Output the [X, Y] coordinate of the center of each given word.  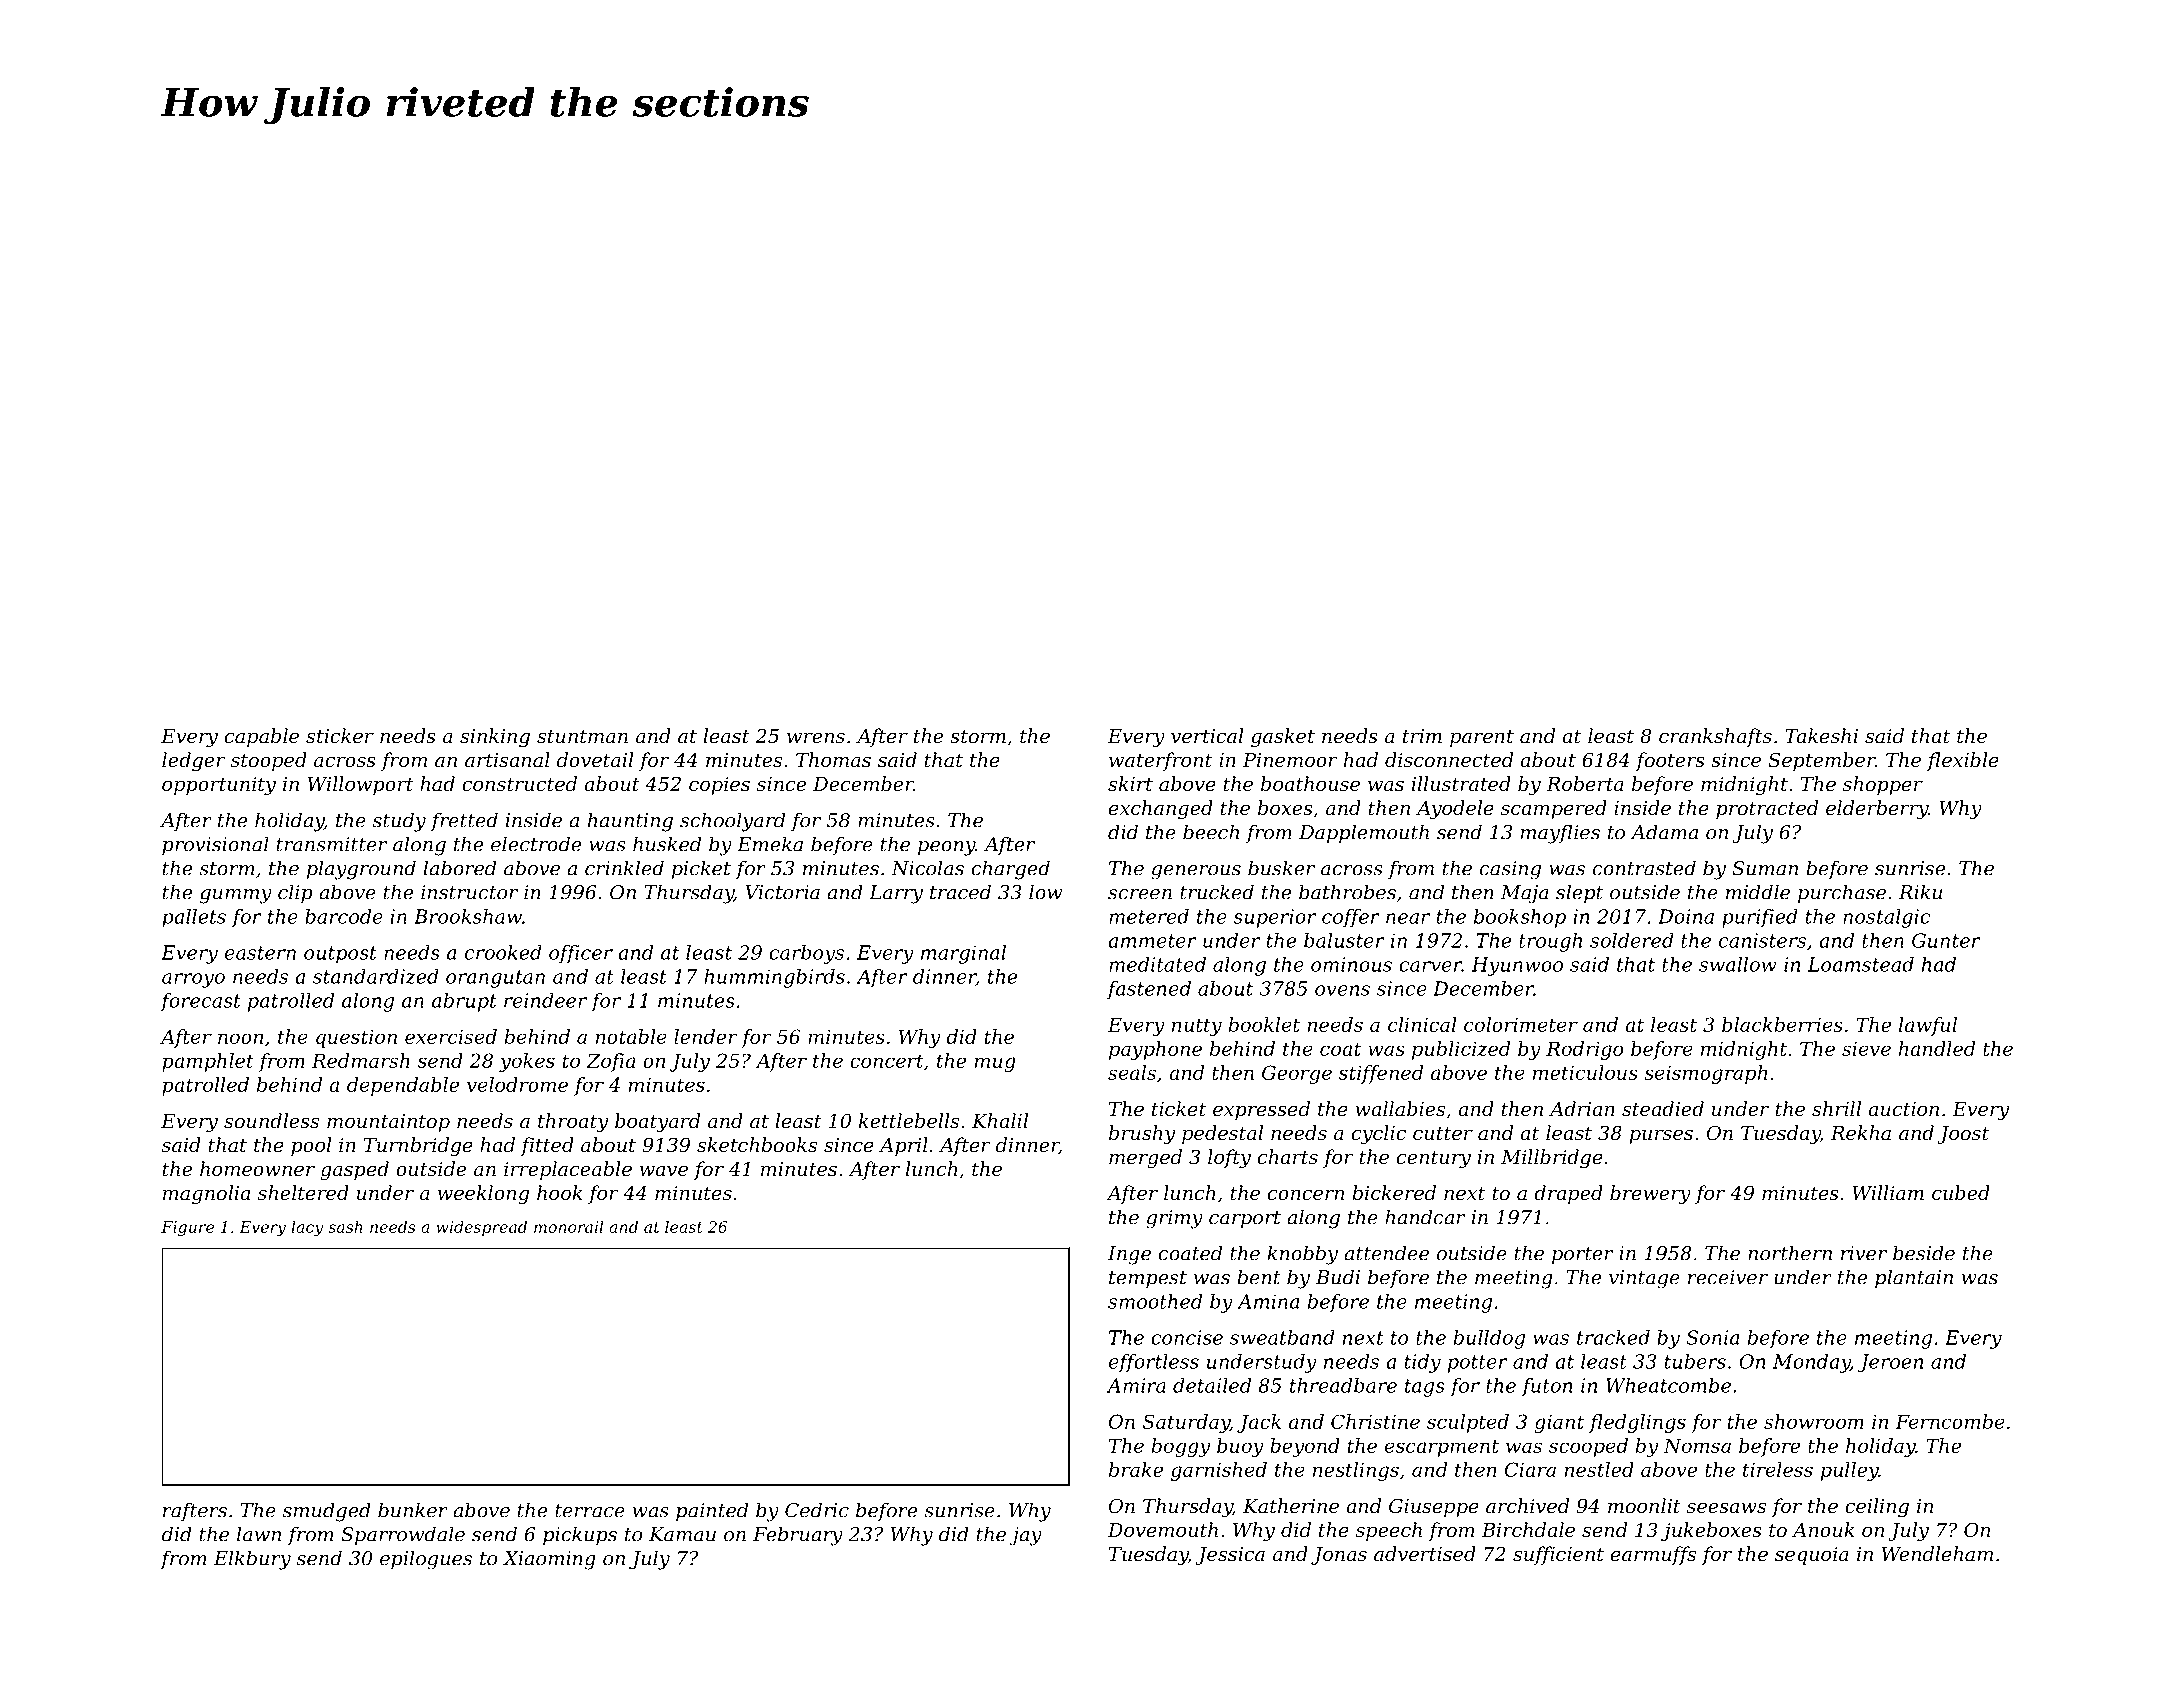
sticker [340, 735]
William [1888, 1192]
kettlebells [909, 1120]
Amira [1136, 1385]
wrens [816, 738]
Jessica [1230, 1556]
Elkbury [252, 1560]
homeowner [257, 1168]
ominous [1351, 964]
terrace [590, 1511]
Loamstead [1861, 964]
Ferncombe [1950, 1421]
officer [581, 954]
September [1821, 761]
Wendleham [1937, 1553]
